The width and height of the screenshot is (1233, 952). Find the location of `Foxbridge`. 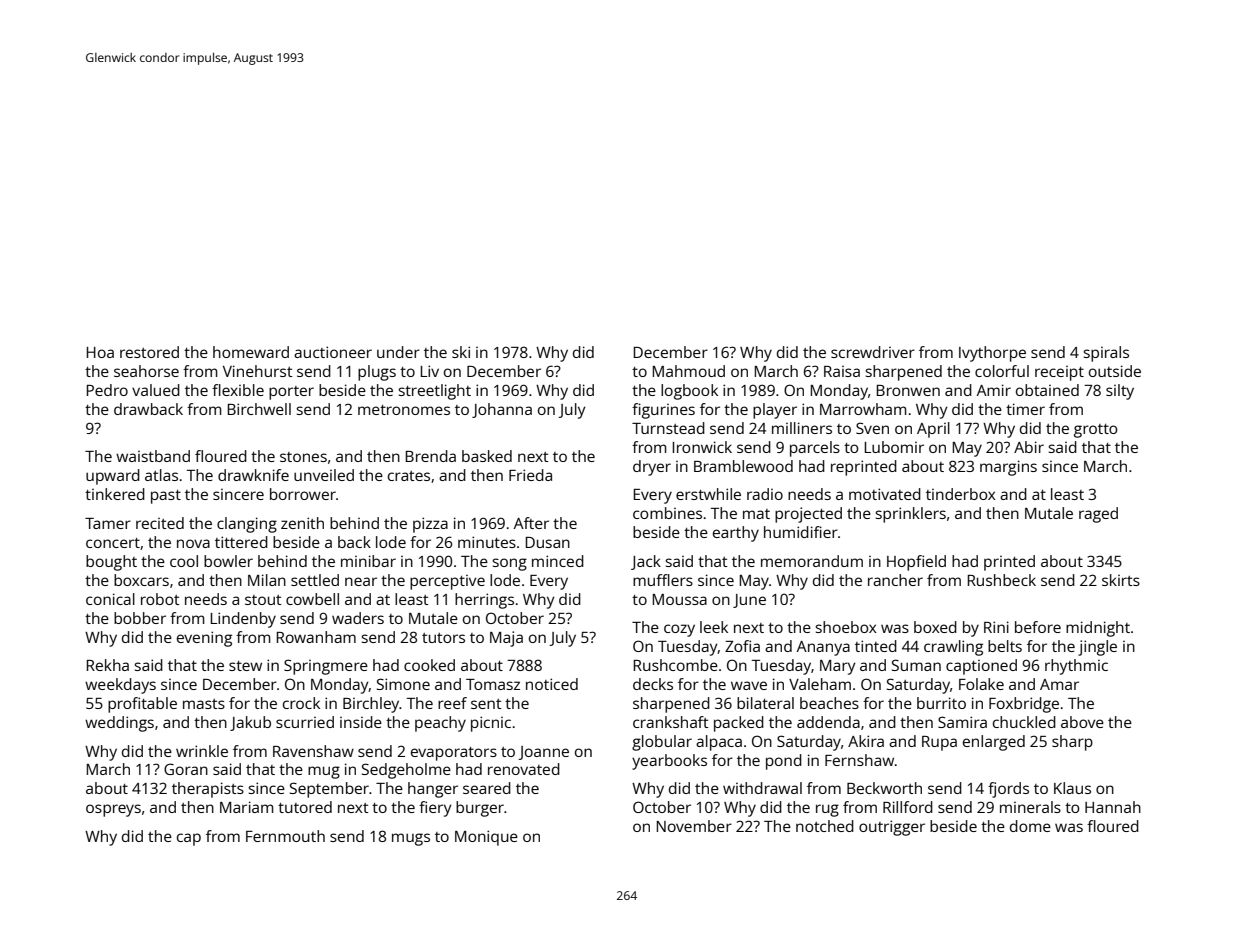

Foxbridge is located at coordinates (1024, 705).
